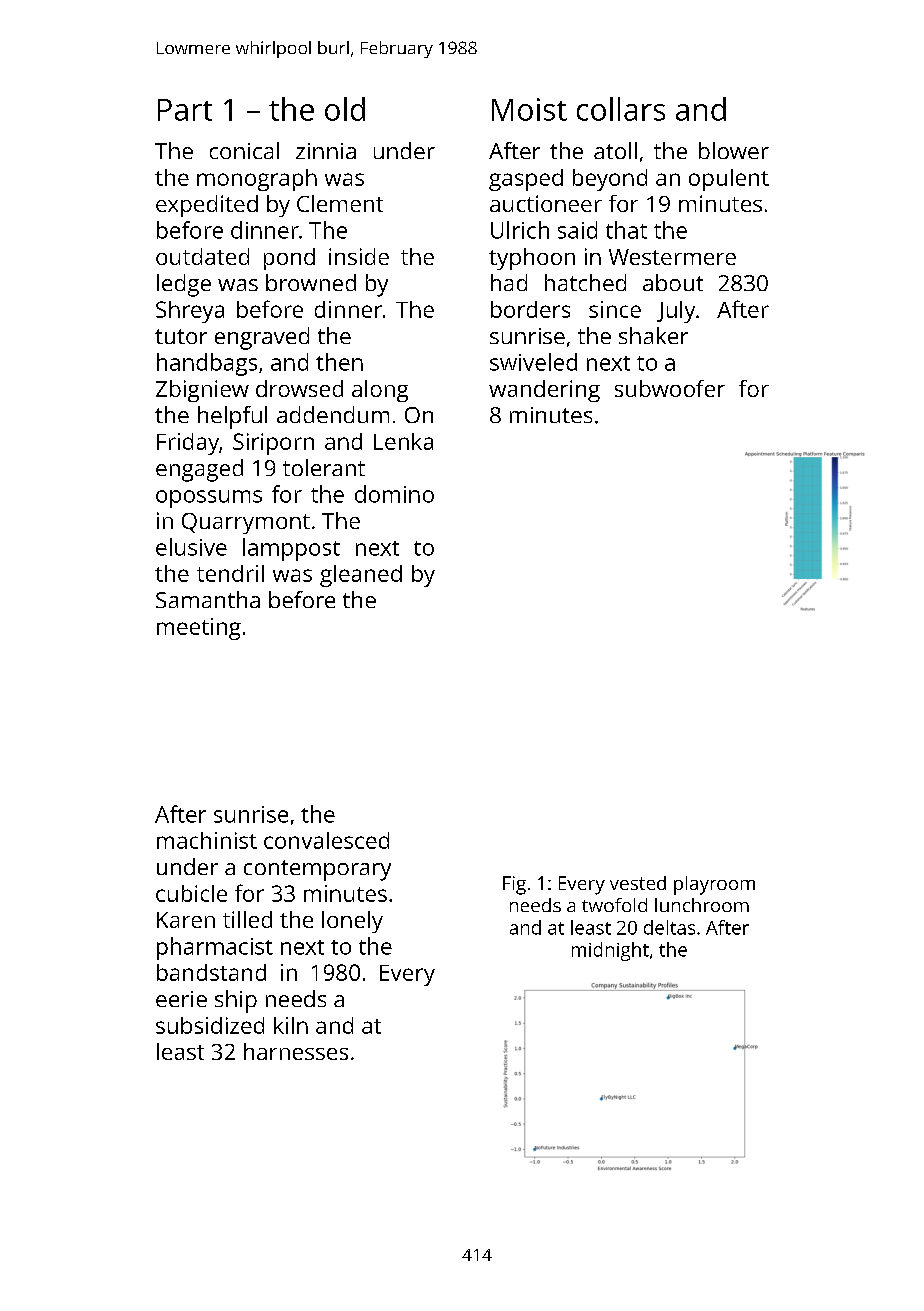  Describe the element at coordinates (626, 230) in the image. I see `that` at that location.
